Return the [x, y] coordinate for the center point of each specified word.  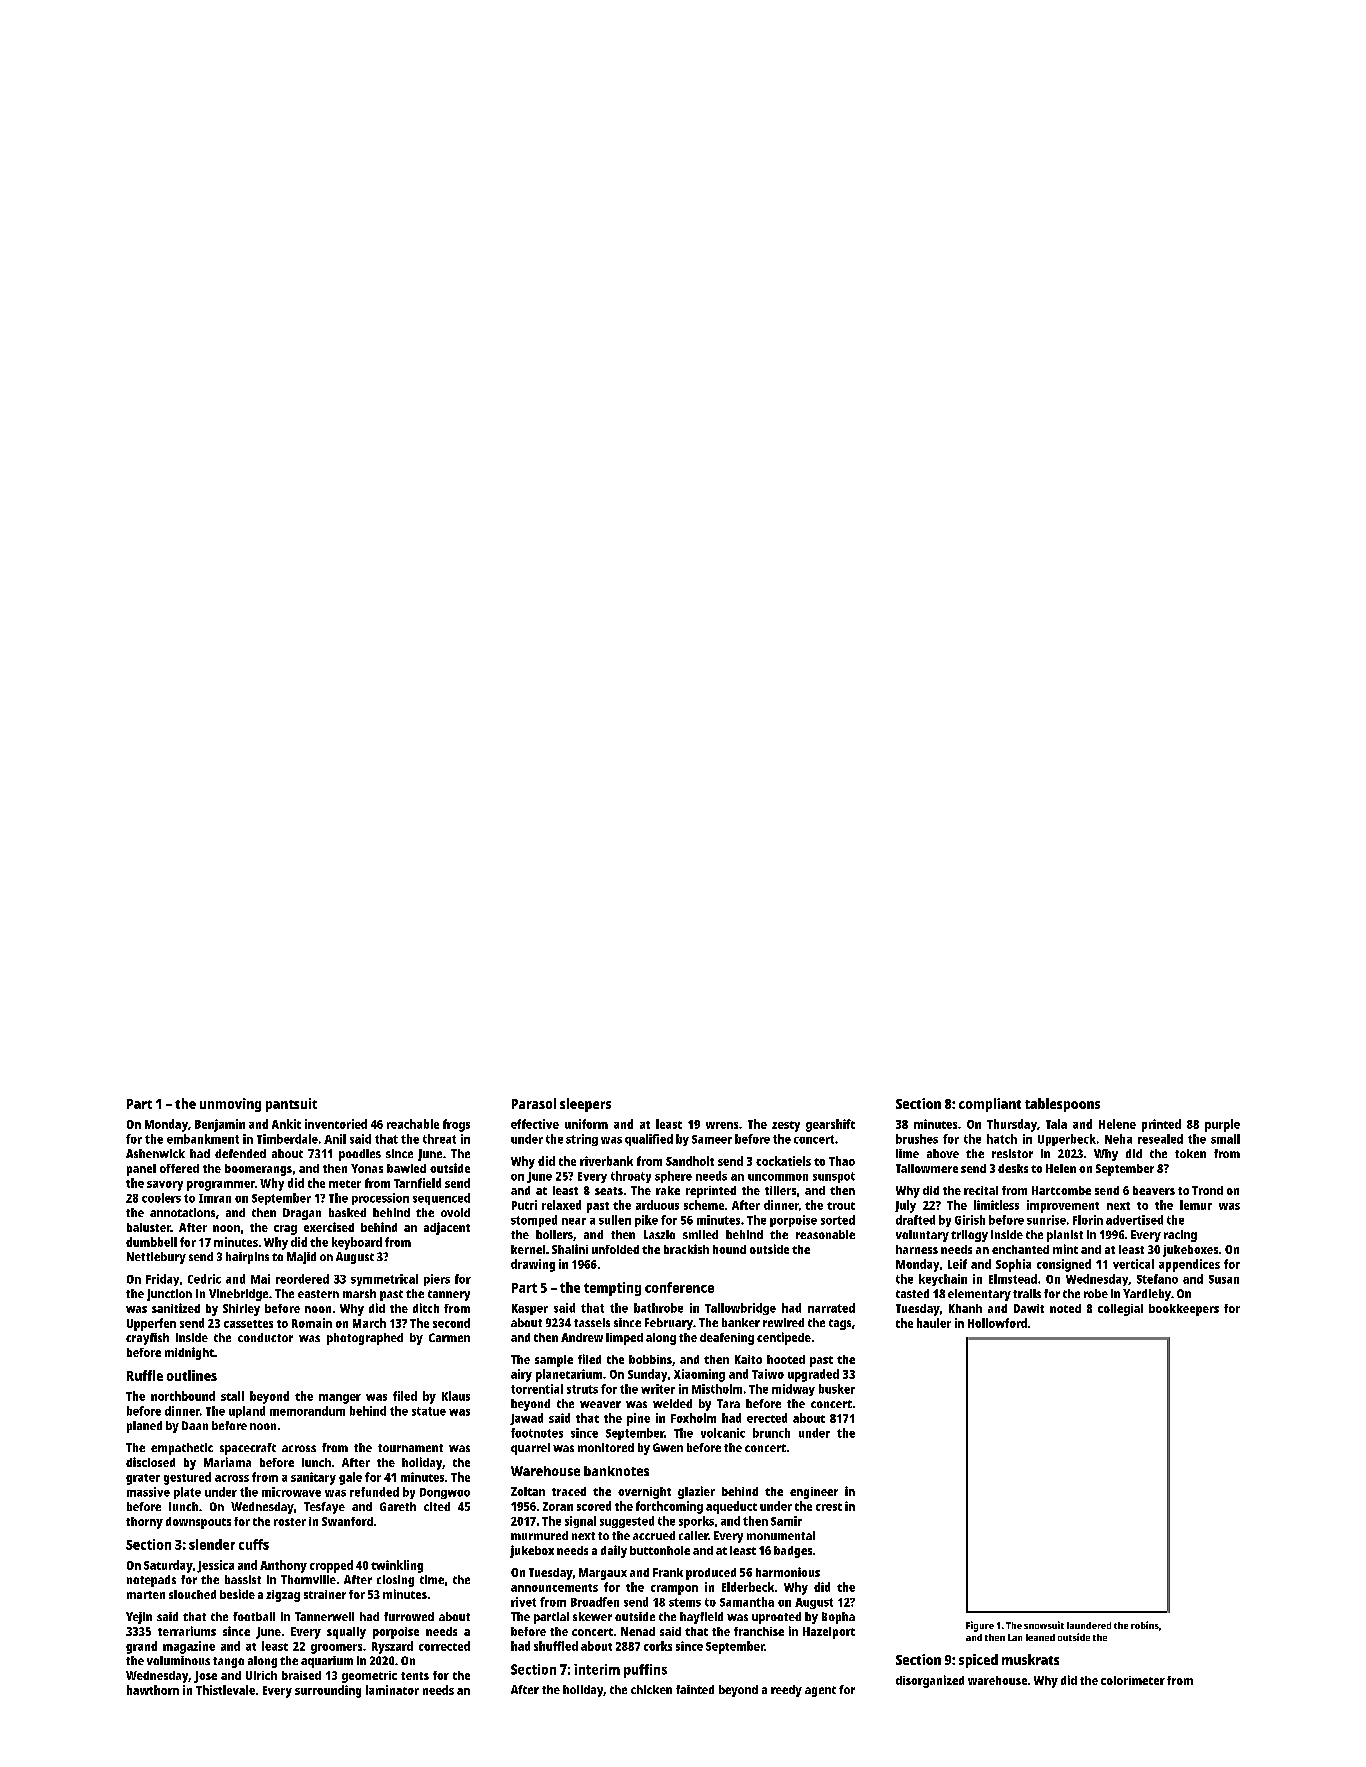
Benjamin [220, 1125]
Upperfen [151, 1324]
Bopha [838, 1618]
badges [793, 1552]
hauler [934, 1323]
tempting [612, 1289]
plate [187, 1493]
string [582, 1140]
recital [981, 1190]
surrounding [328, 1691]
